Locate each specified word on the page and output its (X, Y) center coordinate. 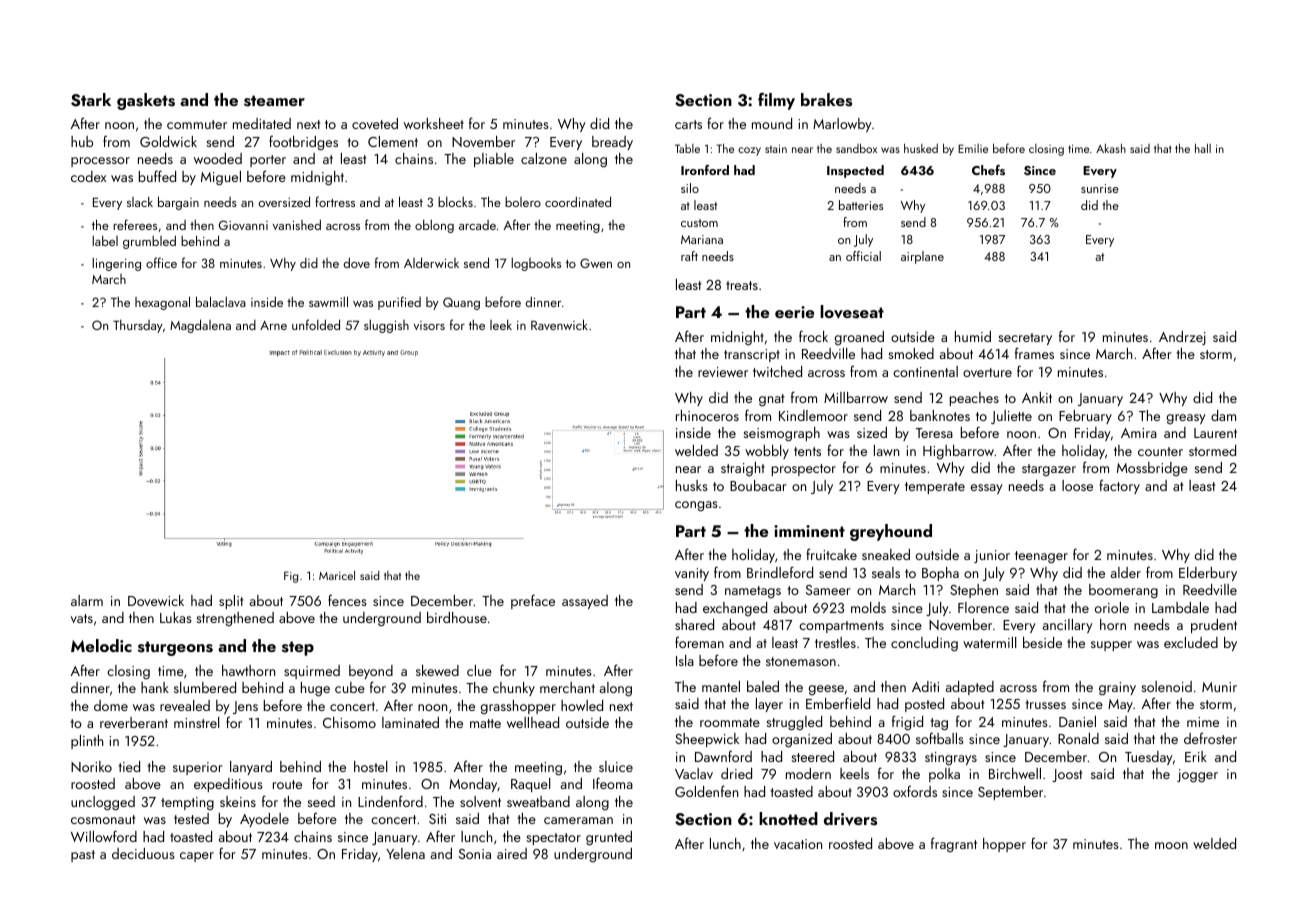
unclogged (103, 803)
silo (690, 188)
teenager (1041, 557)
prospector (804, 470)
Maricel (337, 575)
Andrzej (1182, 338)
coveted (375, 123)
